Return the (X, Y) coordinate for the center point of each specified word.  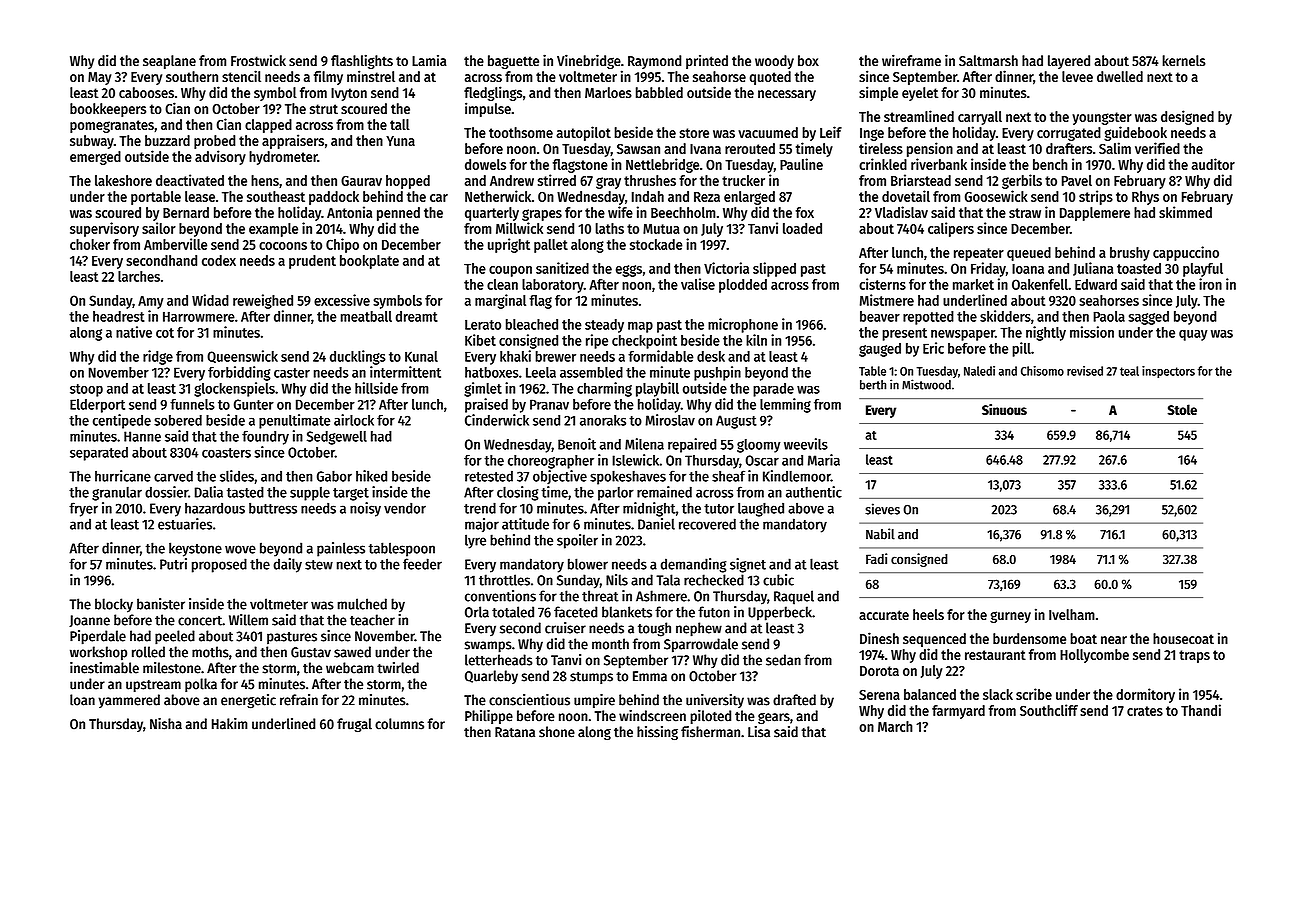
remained (664, 492)
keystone (195, 549)
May (99, 78)
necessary (787, 95)
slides (237, 476)
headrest (119, 316)
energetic (248, 701)
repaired (692, 445)
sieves (882, 509)
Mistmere (887, 300)
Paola (1109, 316)
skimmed (1185, 212)
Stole (1182, 409)
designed (1187, 117)
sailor (159, 228)
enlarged (749, 198)
